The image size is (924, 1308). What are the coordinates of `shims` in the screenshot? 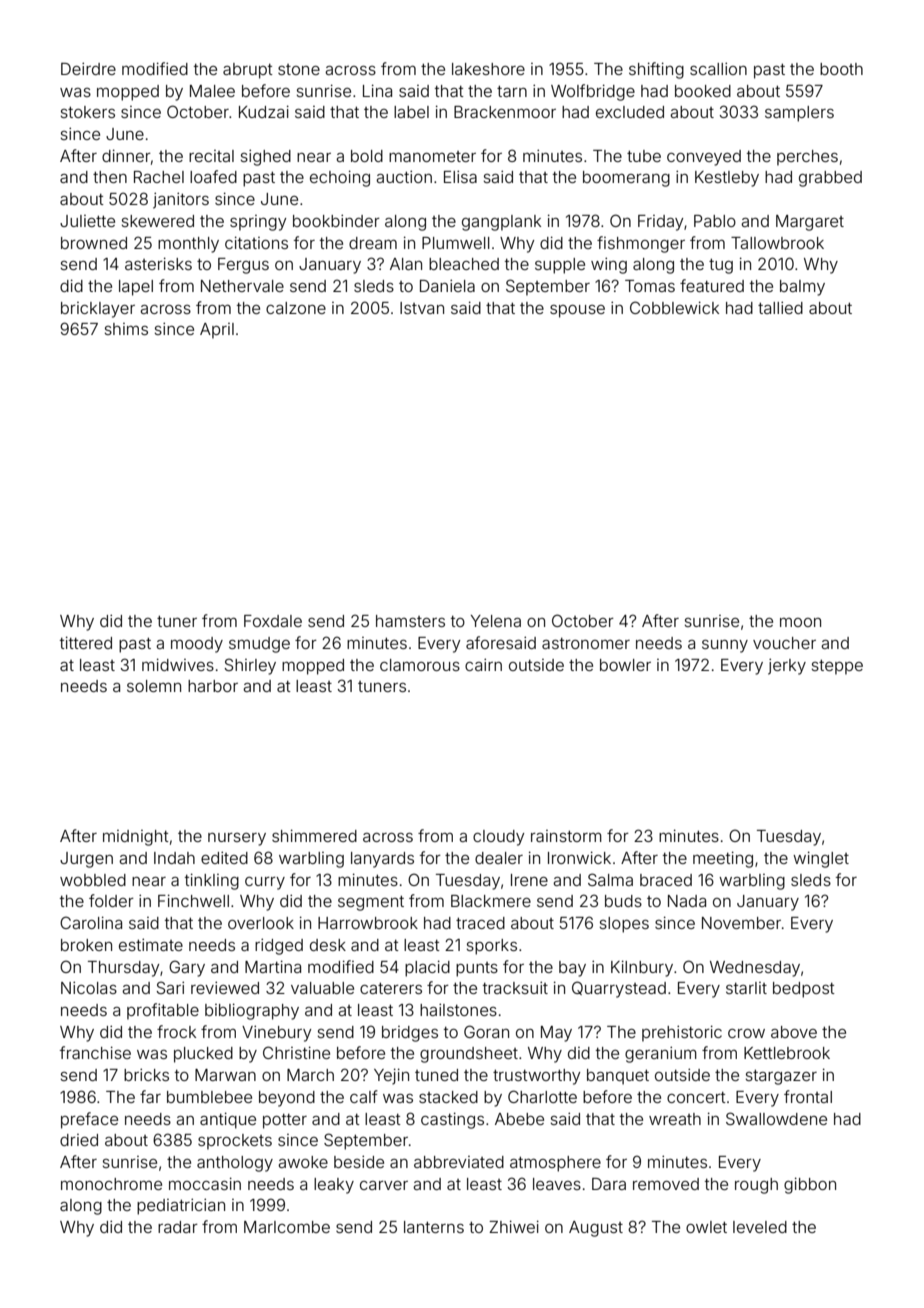 It's located at (126, 329).
